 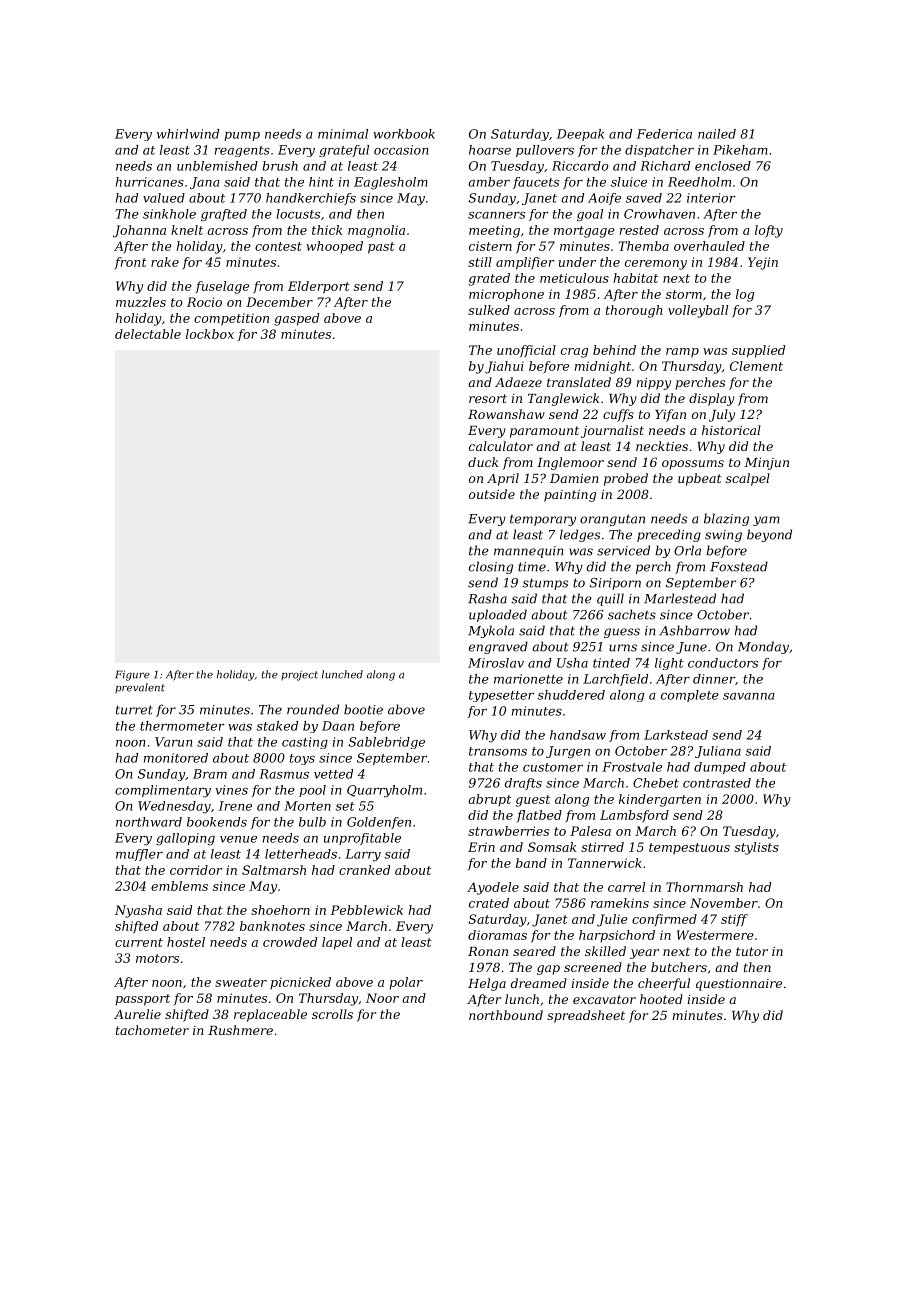 What do you see at coordinates (240, 1030) in the screenshot?
I see `Rushmere` at bounding box center [240, 1030].
